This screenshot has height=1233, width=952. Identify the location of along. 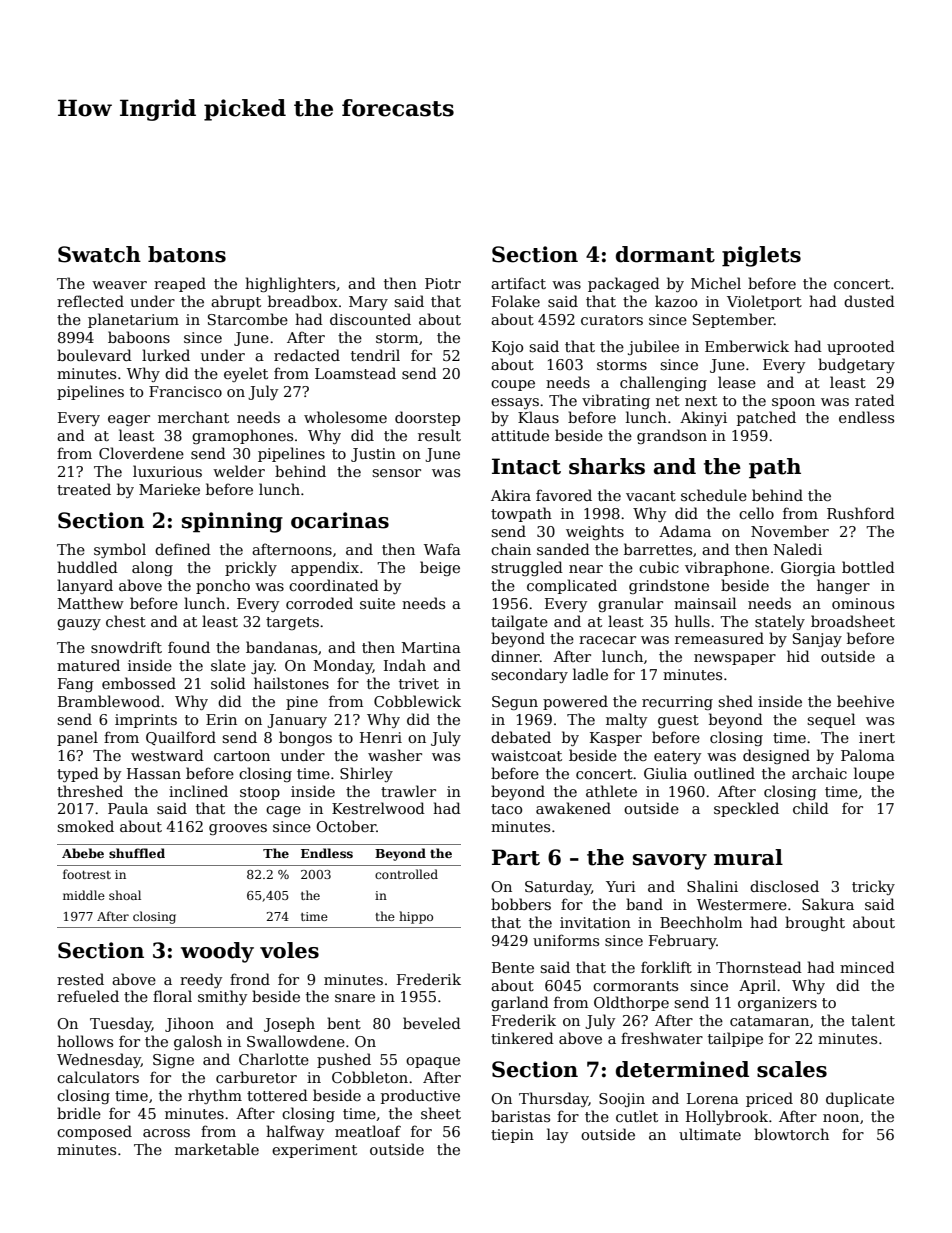
(152, 568).
